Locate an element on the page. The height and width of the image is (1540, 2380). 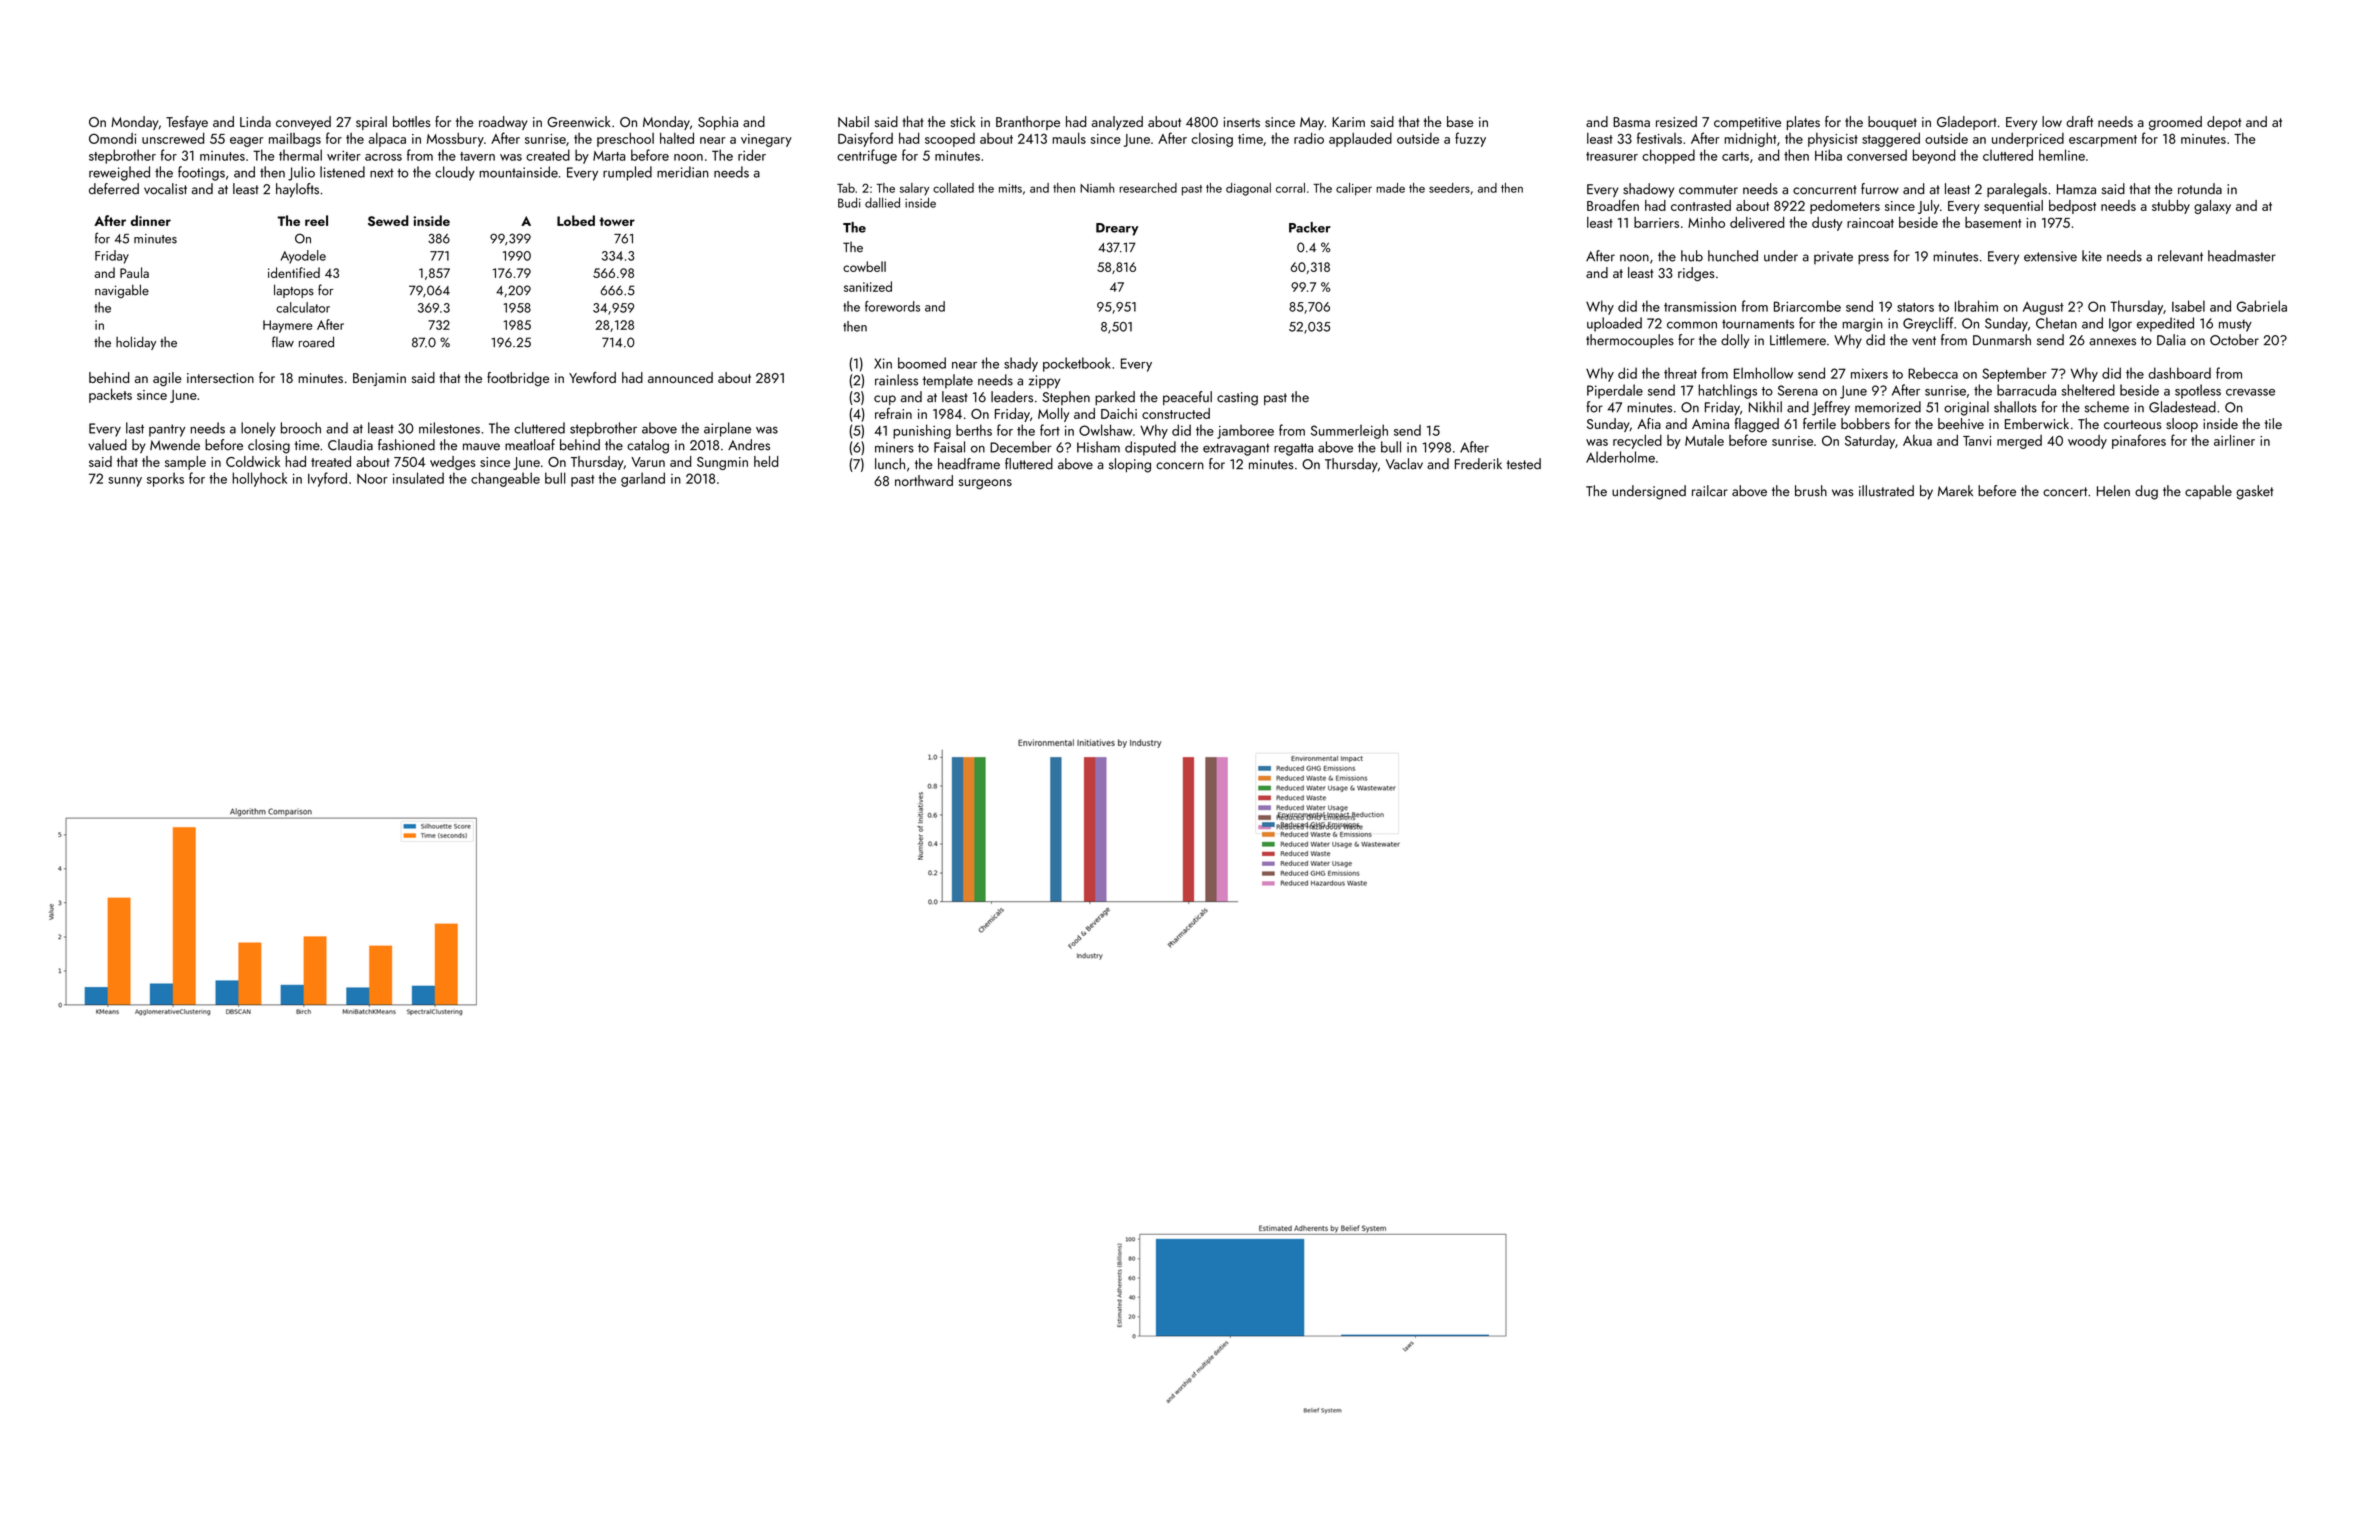
sheltered is located at coordinates (2088, 390).
